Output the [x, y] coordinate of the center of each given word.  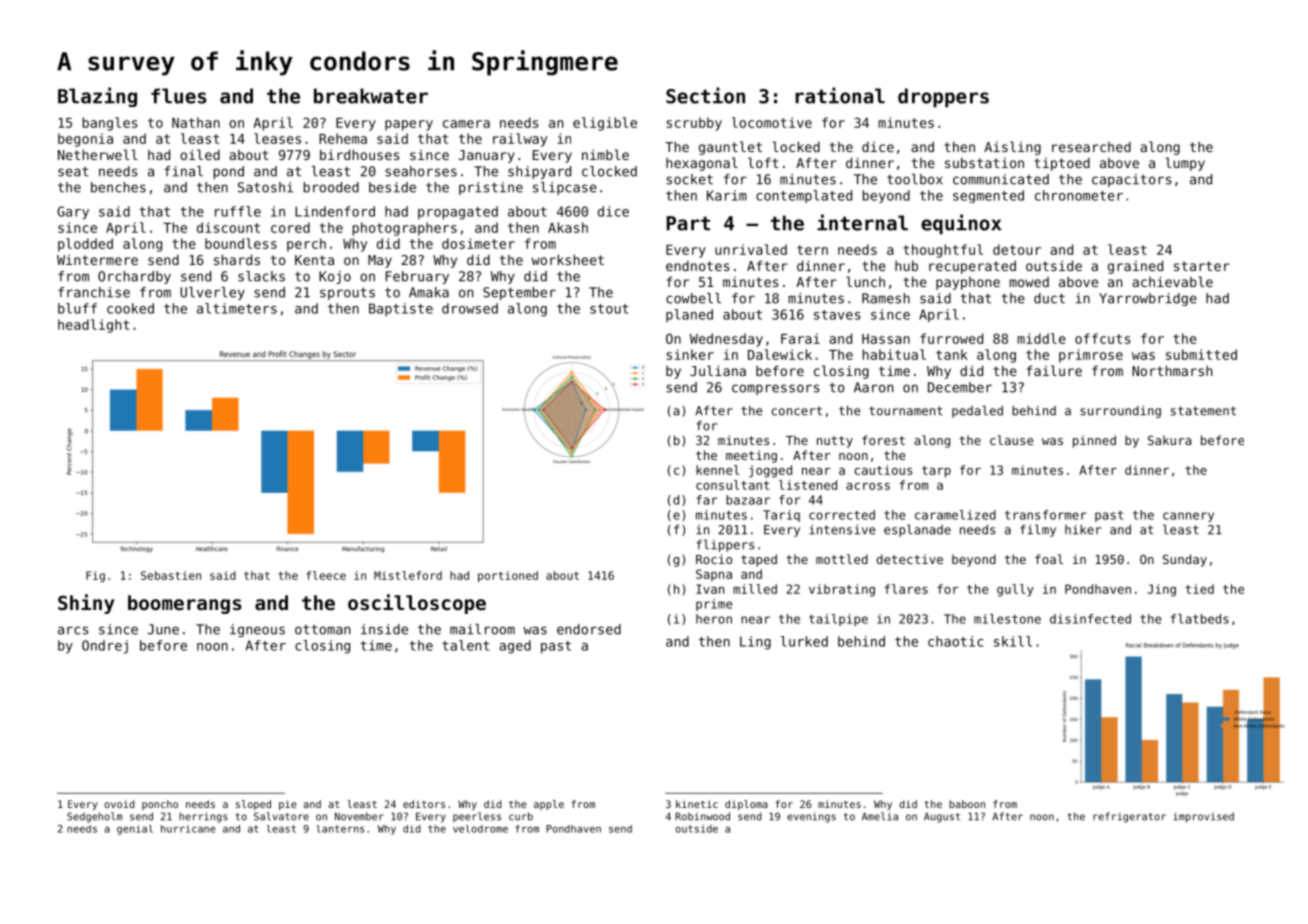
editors [424, 804]
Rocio [714, 559]
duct [1049, 298]
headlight [94, 326]
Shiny [86, 604]
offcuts [1103, 338]
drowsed [470, 308]
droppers [943, 98]
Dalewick [780, 354]
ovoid [119, 804]
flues [179, 96]
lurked [804, 641]
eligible [605, 124]
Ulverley [212, 293]
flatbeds [1200, 619]
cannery [1188, 517]
